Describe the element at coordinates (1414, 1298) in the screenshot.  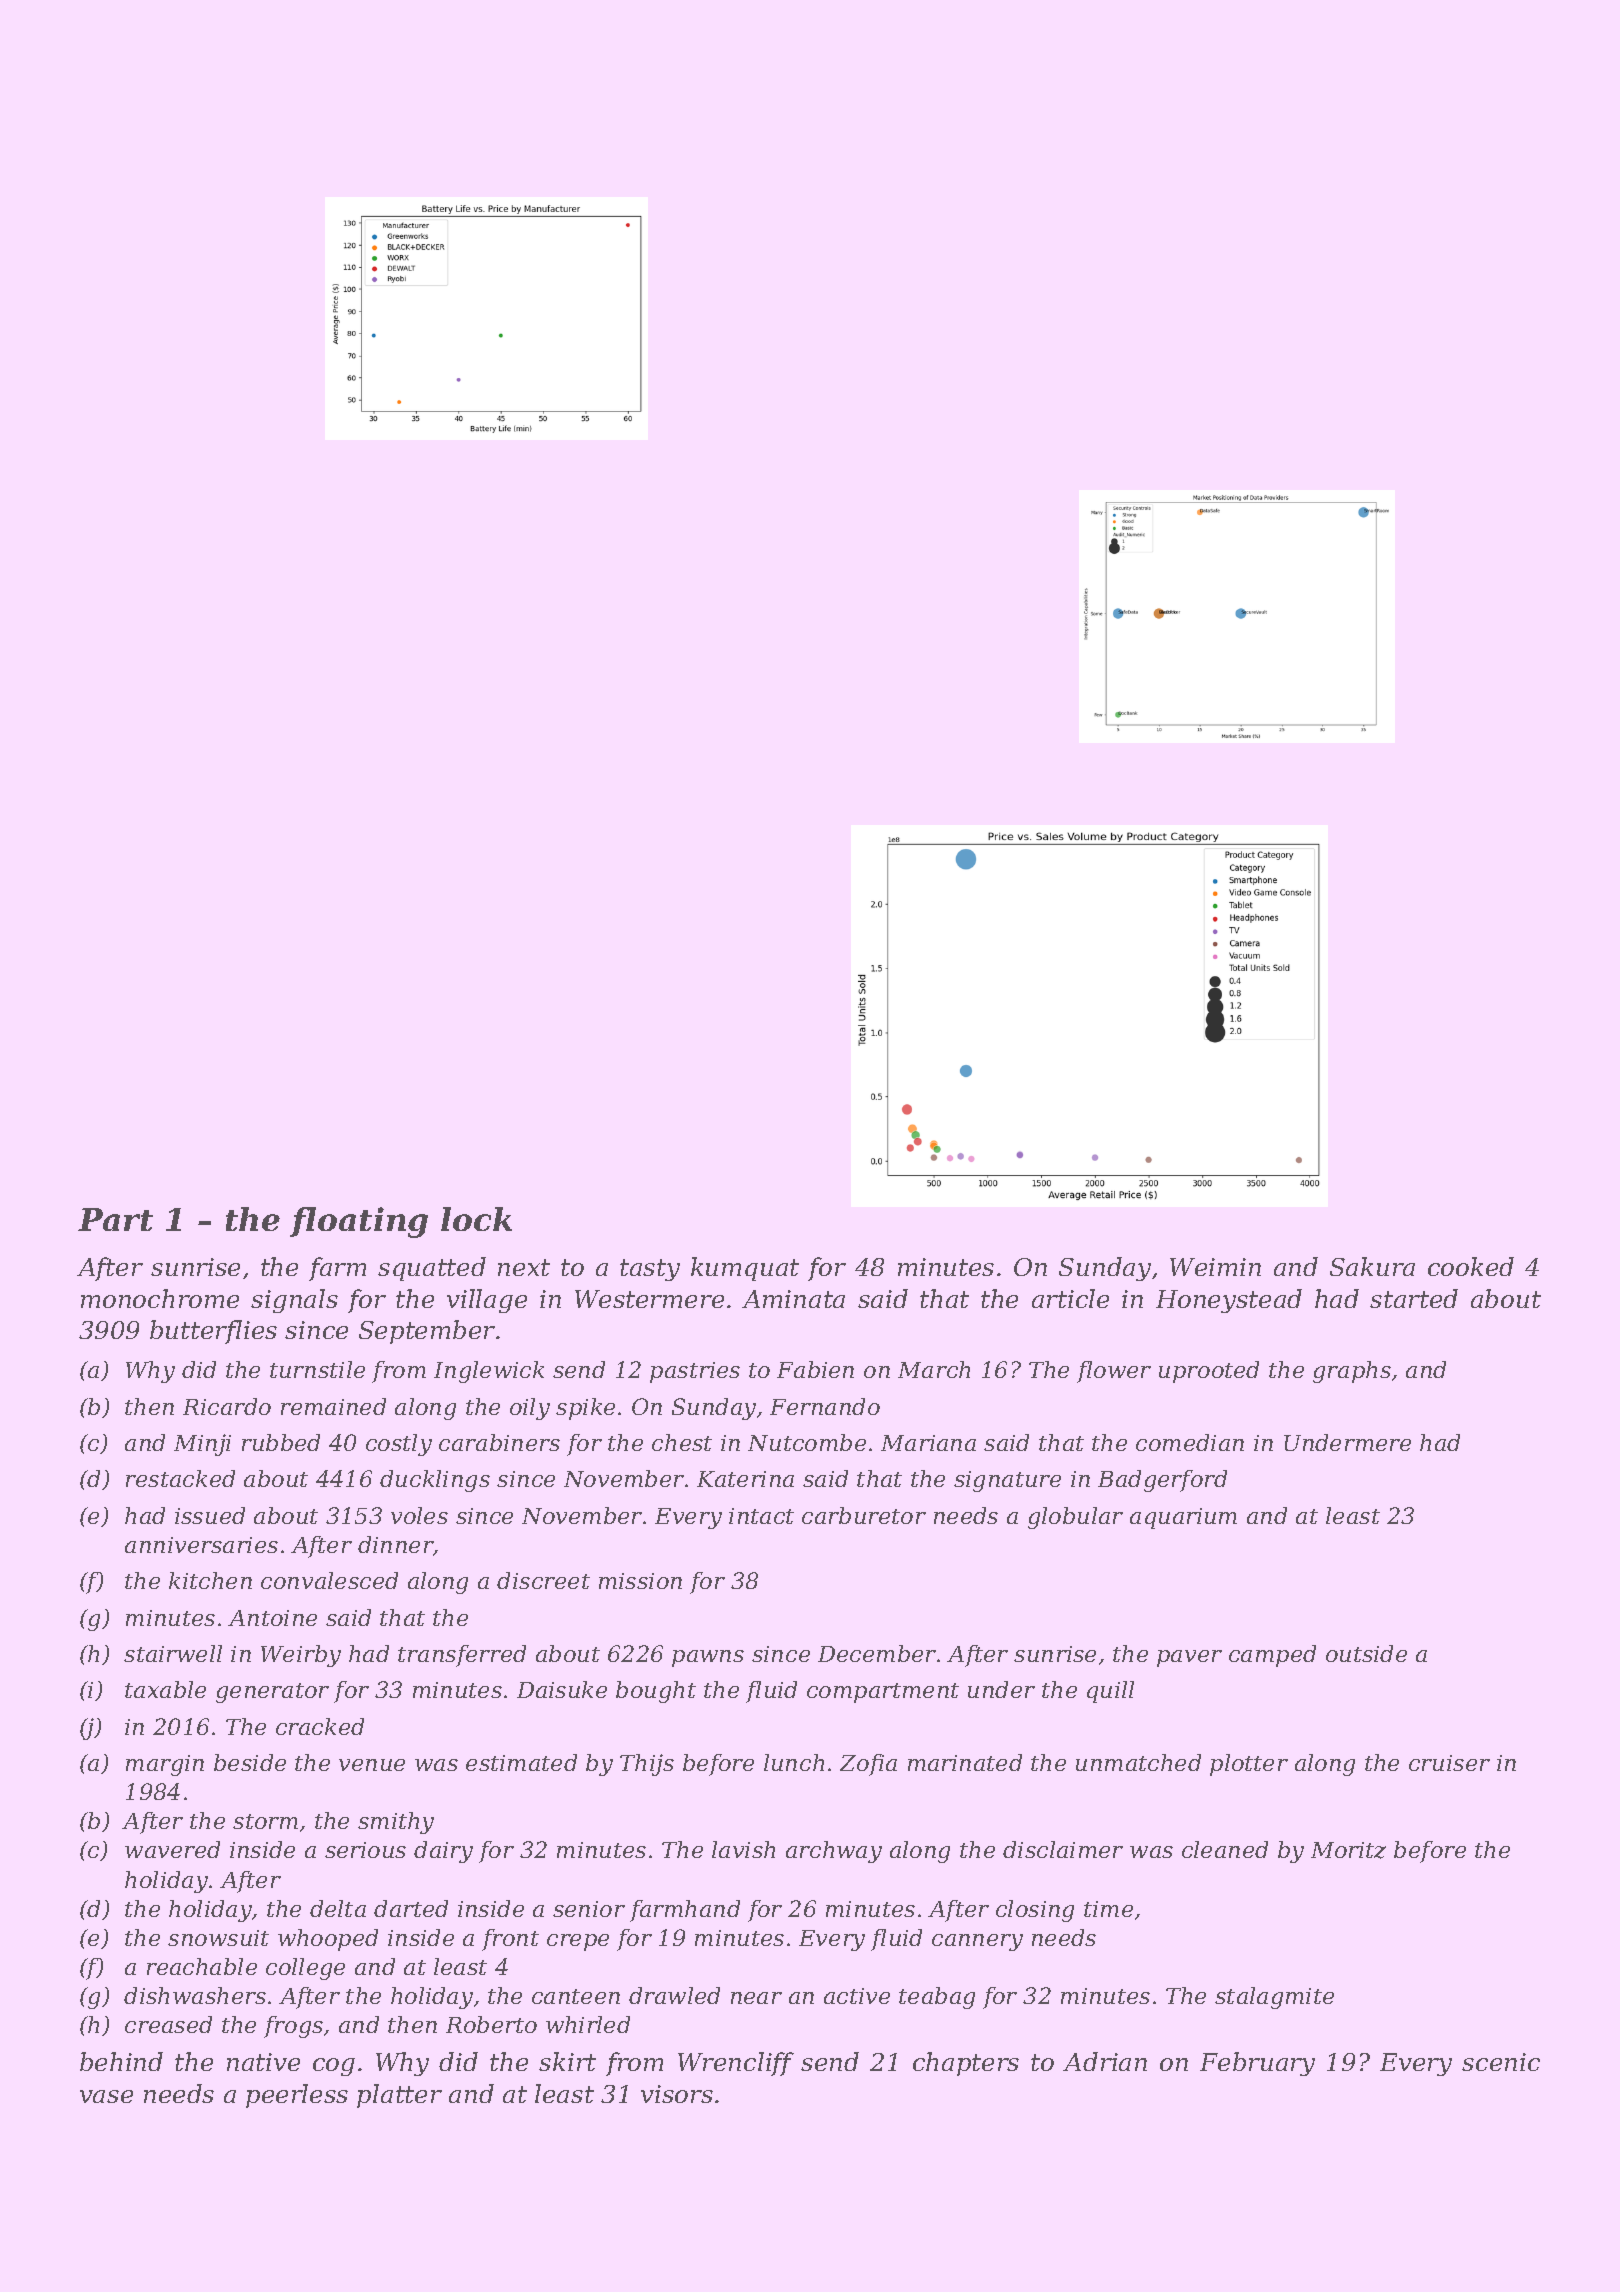
I see `started` at that location.
